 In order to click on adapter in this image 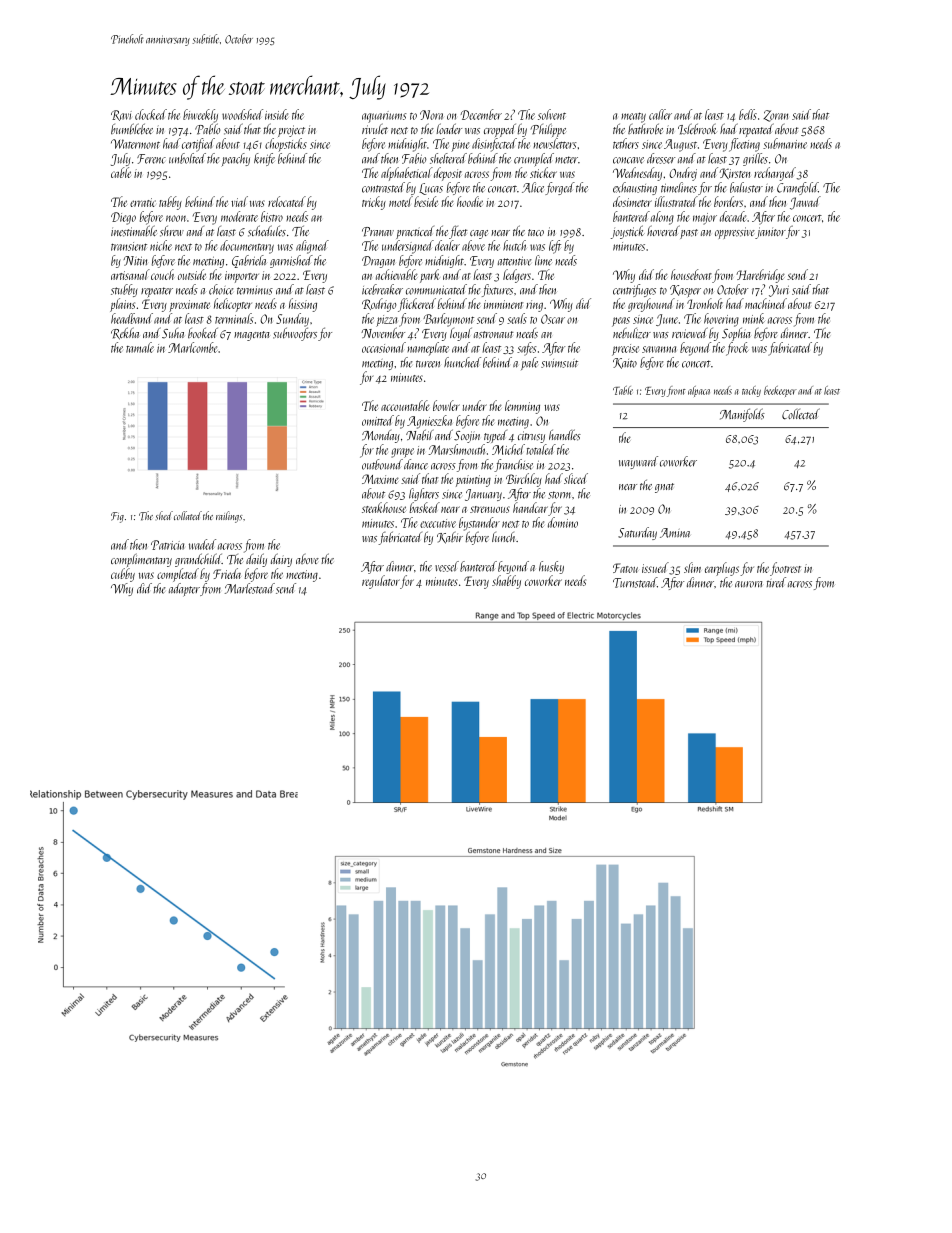, I will do `click(184, 590)`.
